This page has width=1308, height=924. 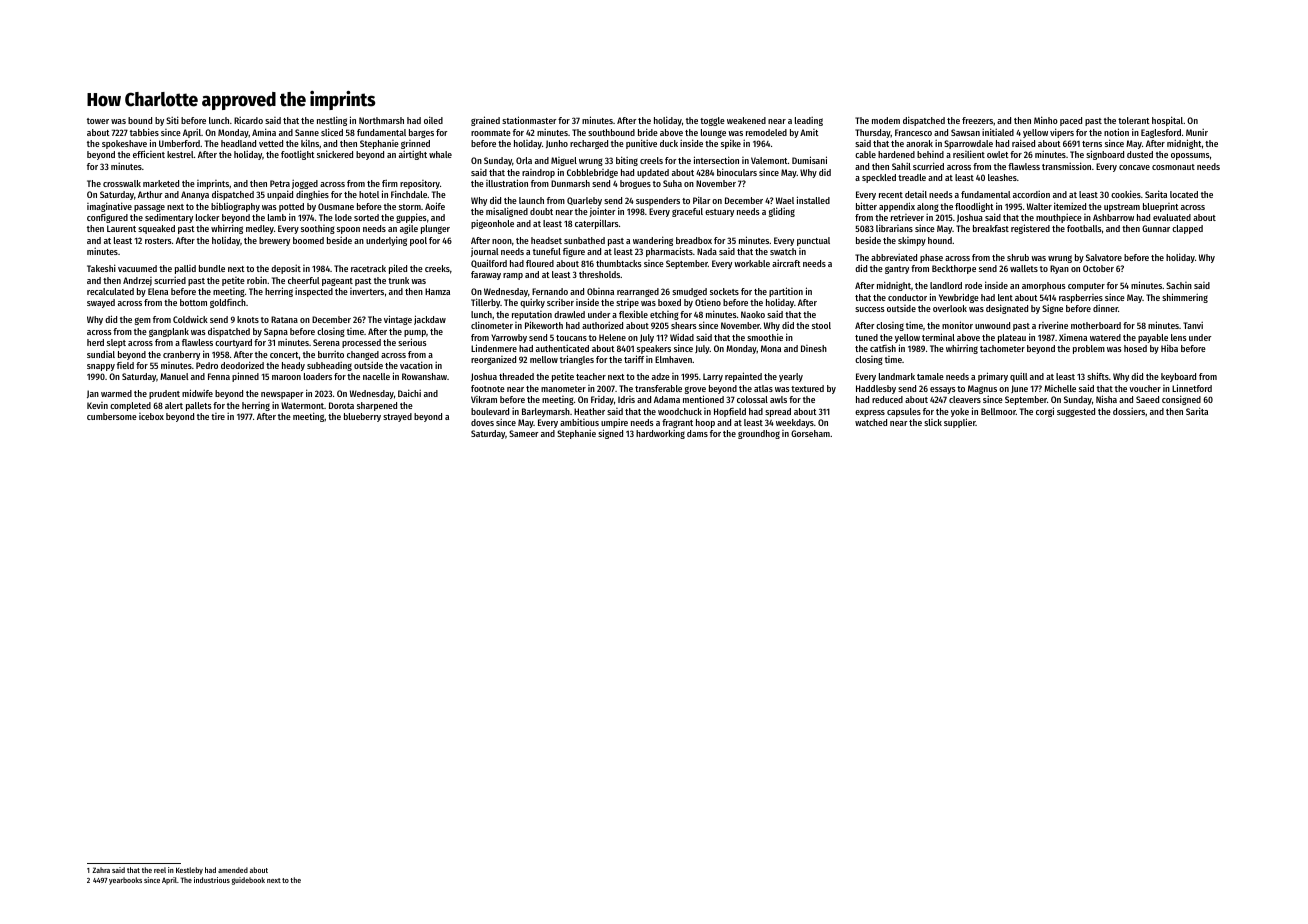 I want to click on guidebook, so click(x=248, y=881).
